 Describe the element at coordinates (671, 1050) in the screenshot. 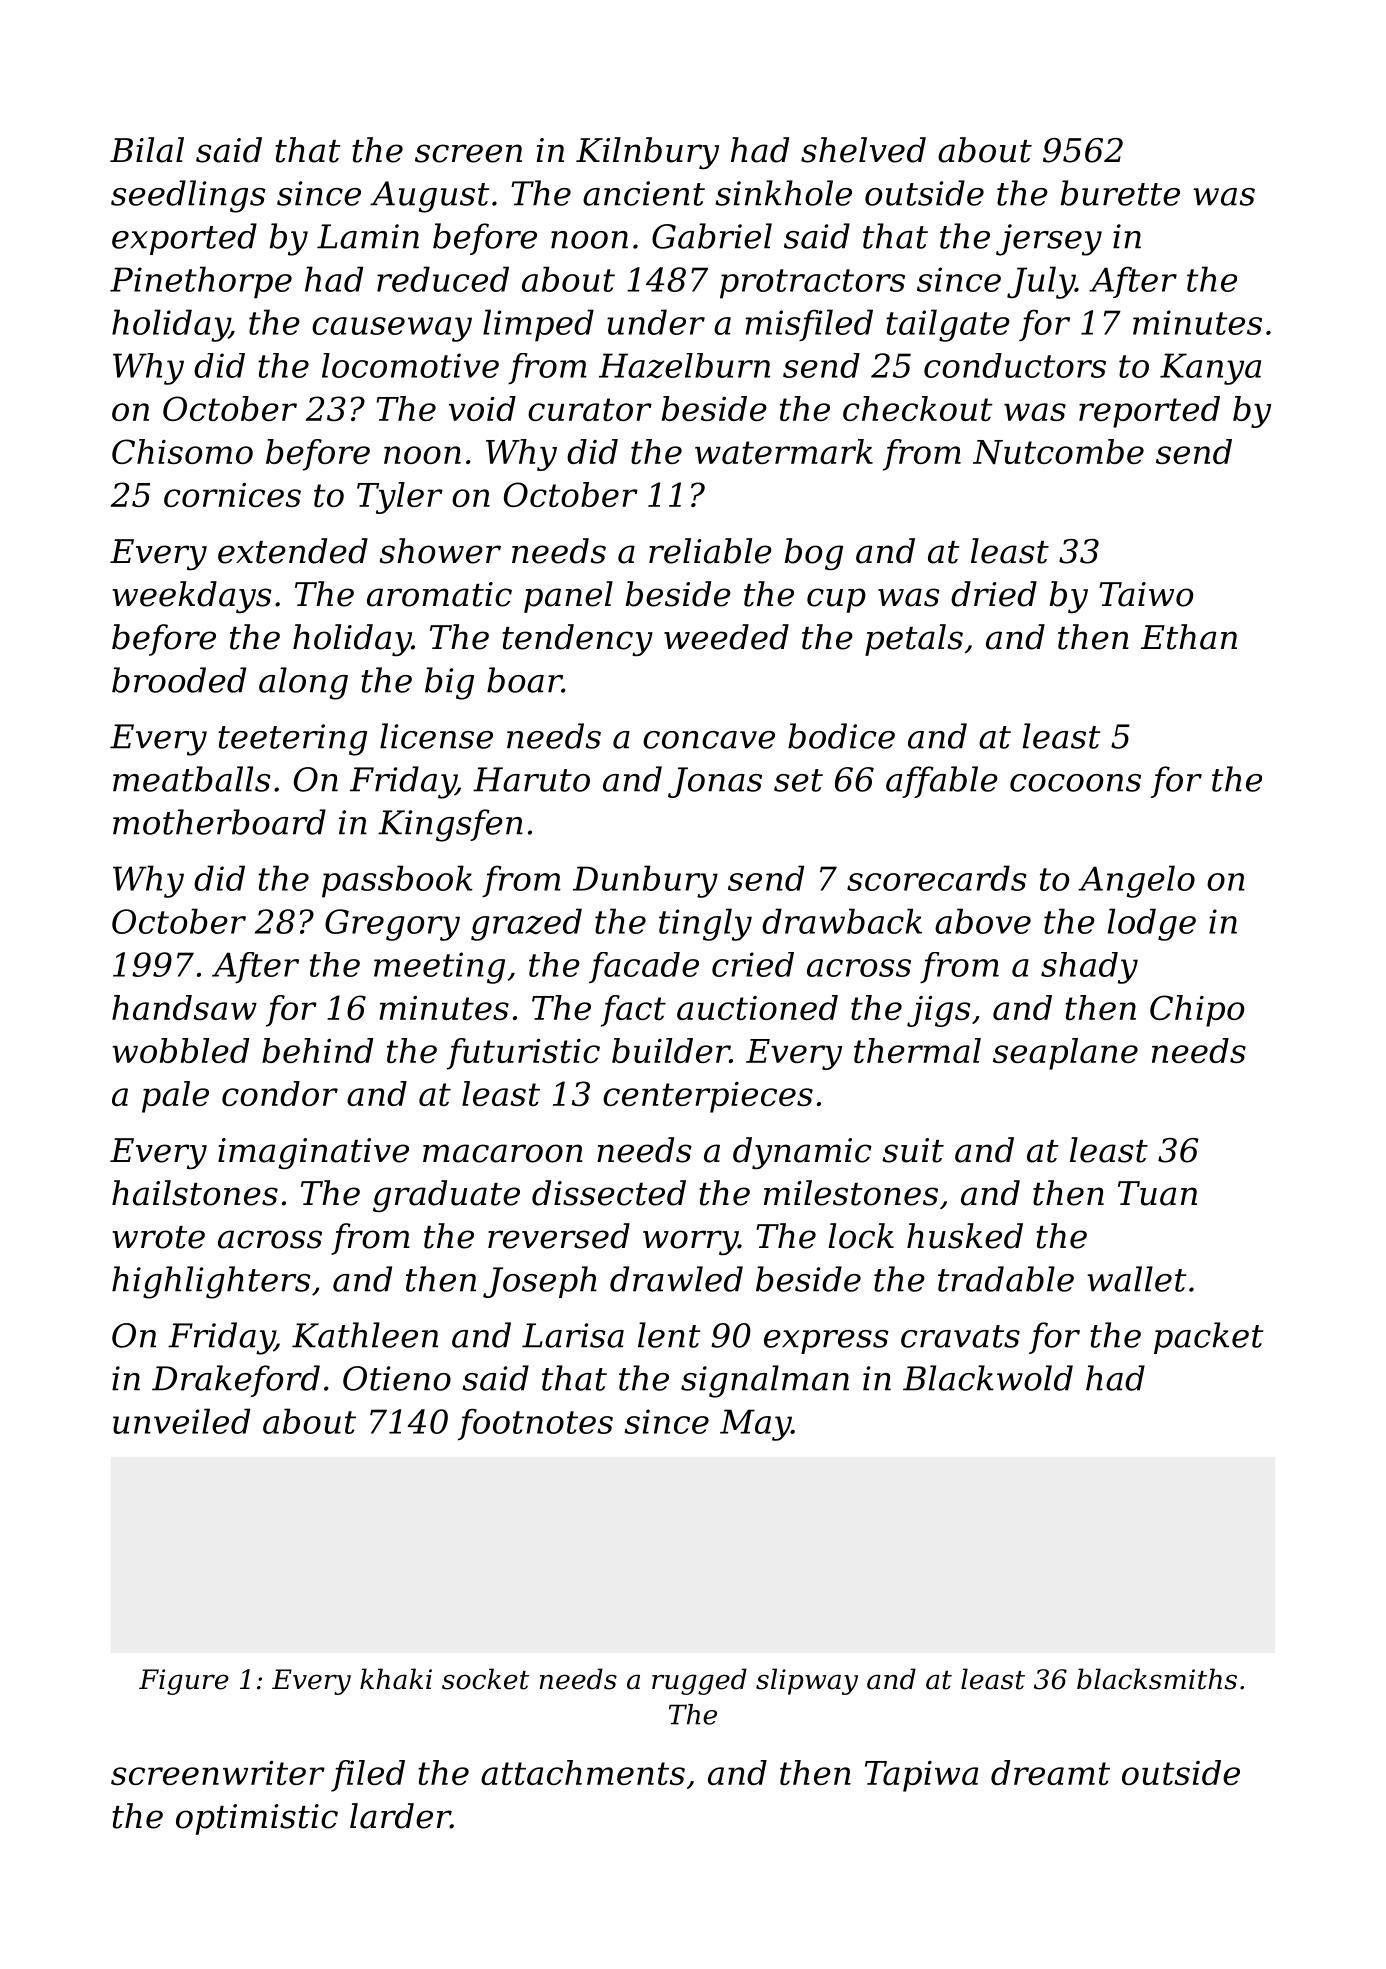

I see `builder` at that location.
